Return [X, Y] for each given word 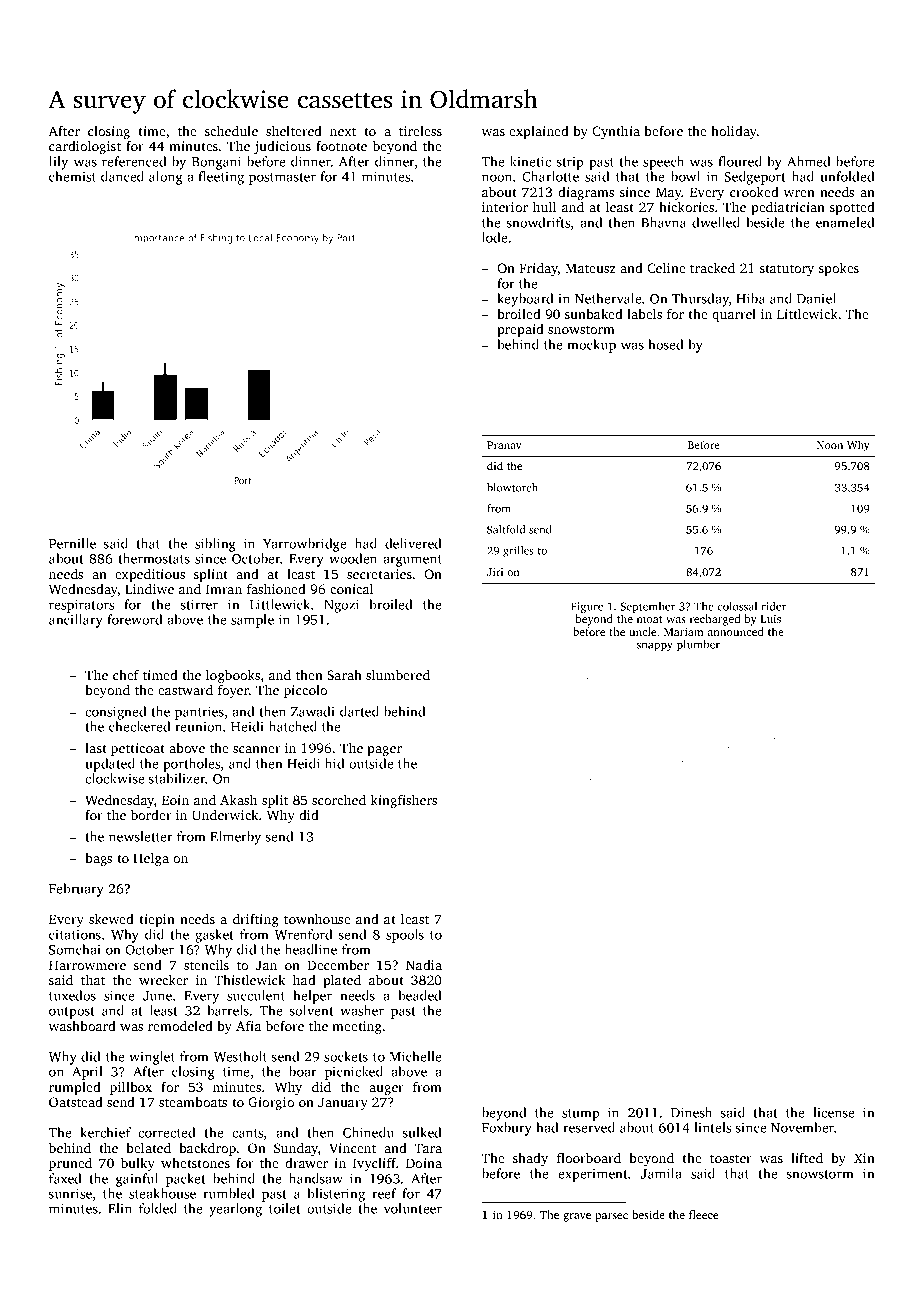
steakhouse [162, 1193]
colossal [737, 606]
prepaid [520, 330]
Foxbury [507, 1129]
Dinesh [691, 1112]
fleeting [221, 178]
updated [110, 765]
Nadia [424, 965]
